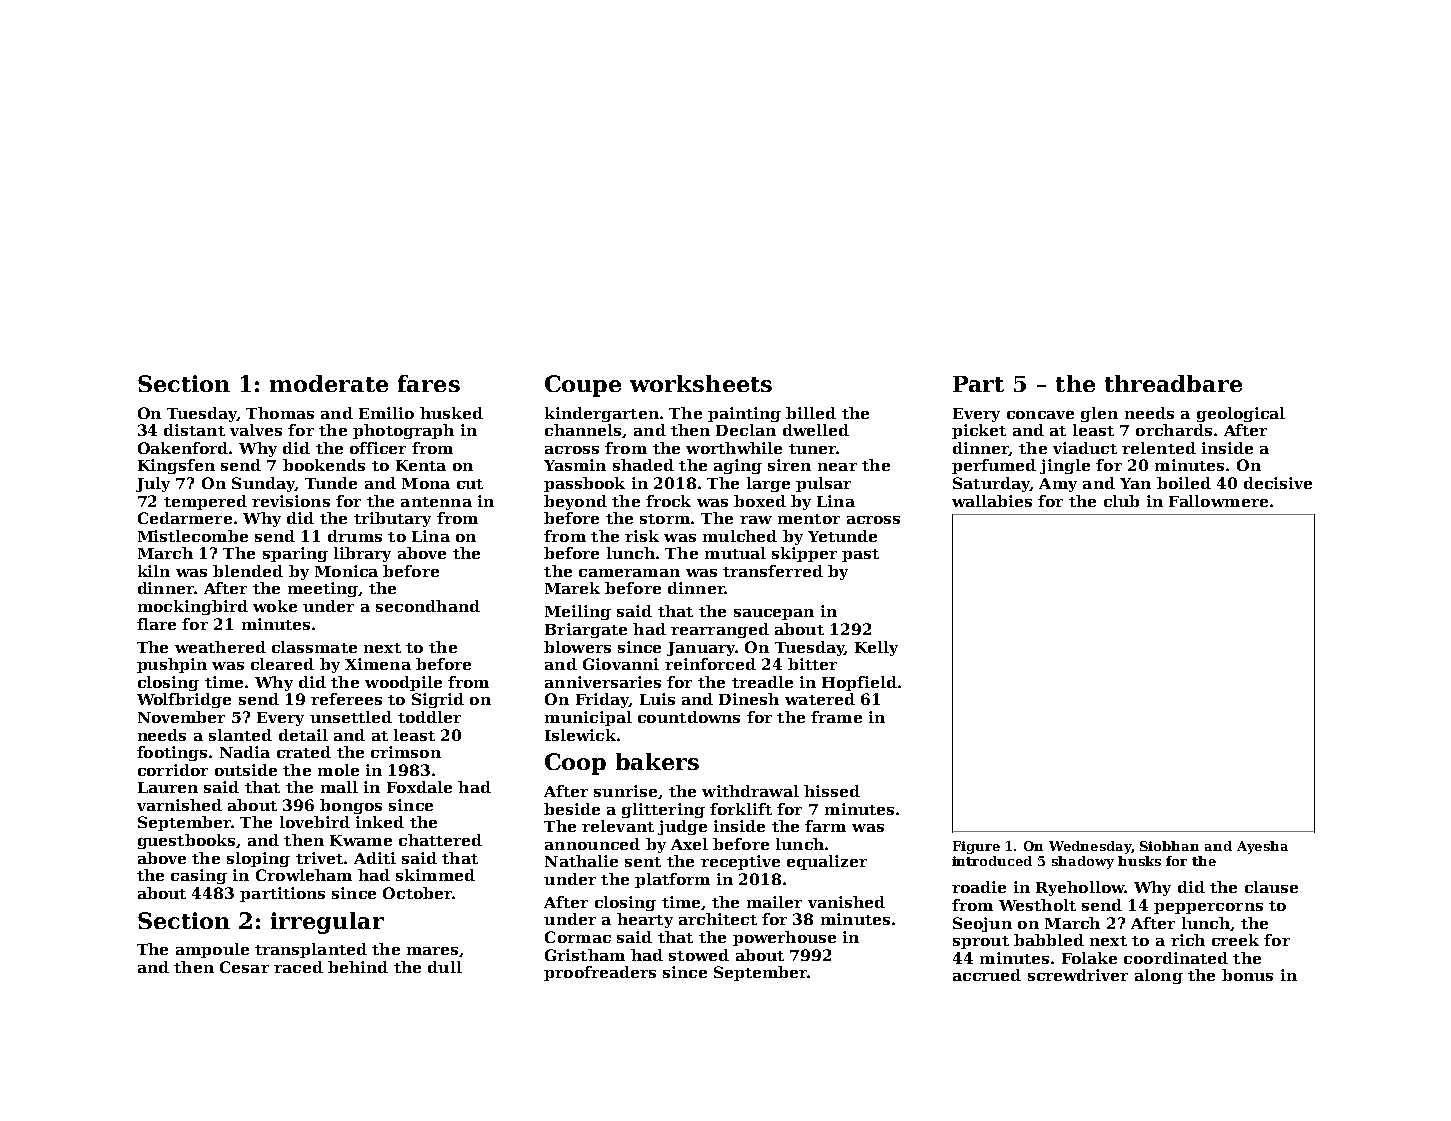 Image resolution: width=1451 pixels, height=1121 pixels. What do you see at coordinates (1121, 501) in the screenshot?
I see `club` at bounding box center [1121, 501].
